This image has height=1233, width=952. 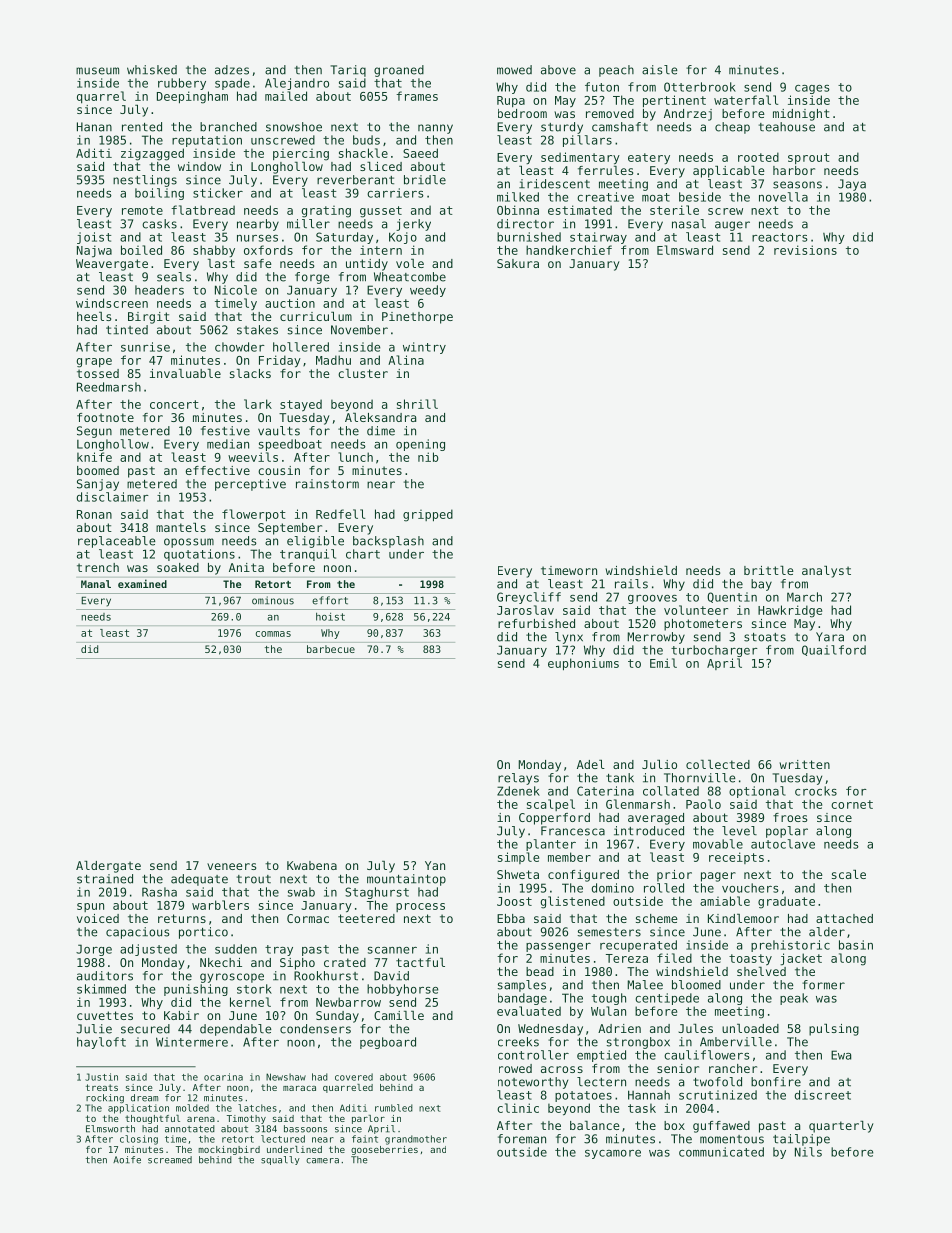 What do you see at coordinates (780, 237) in the image?
I see `reactors` at bounding box center [780, 237].
